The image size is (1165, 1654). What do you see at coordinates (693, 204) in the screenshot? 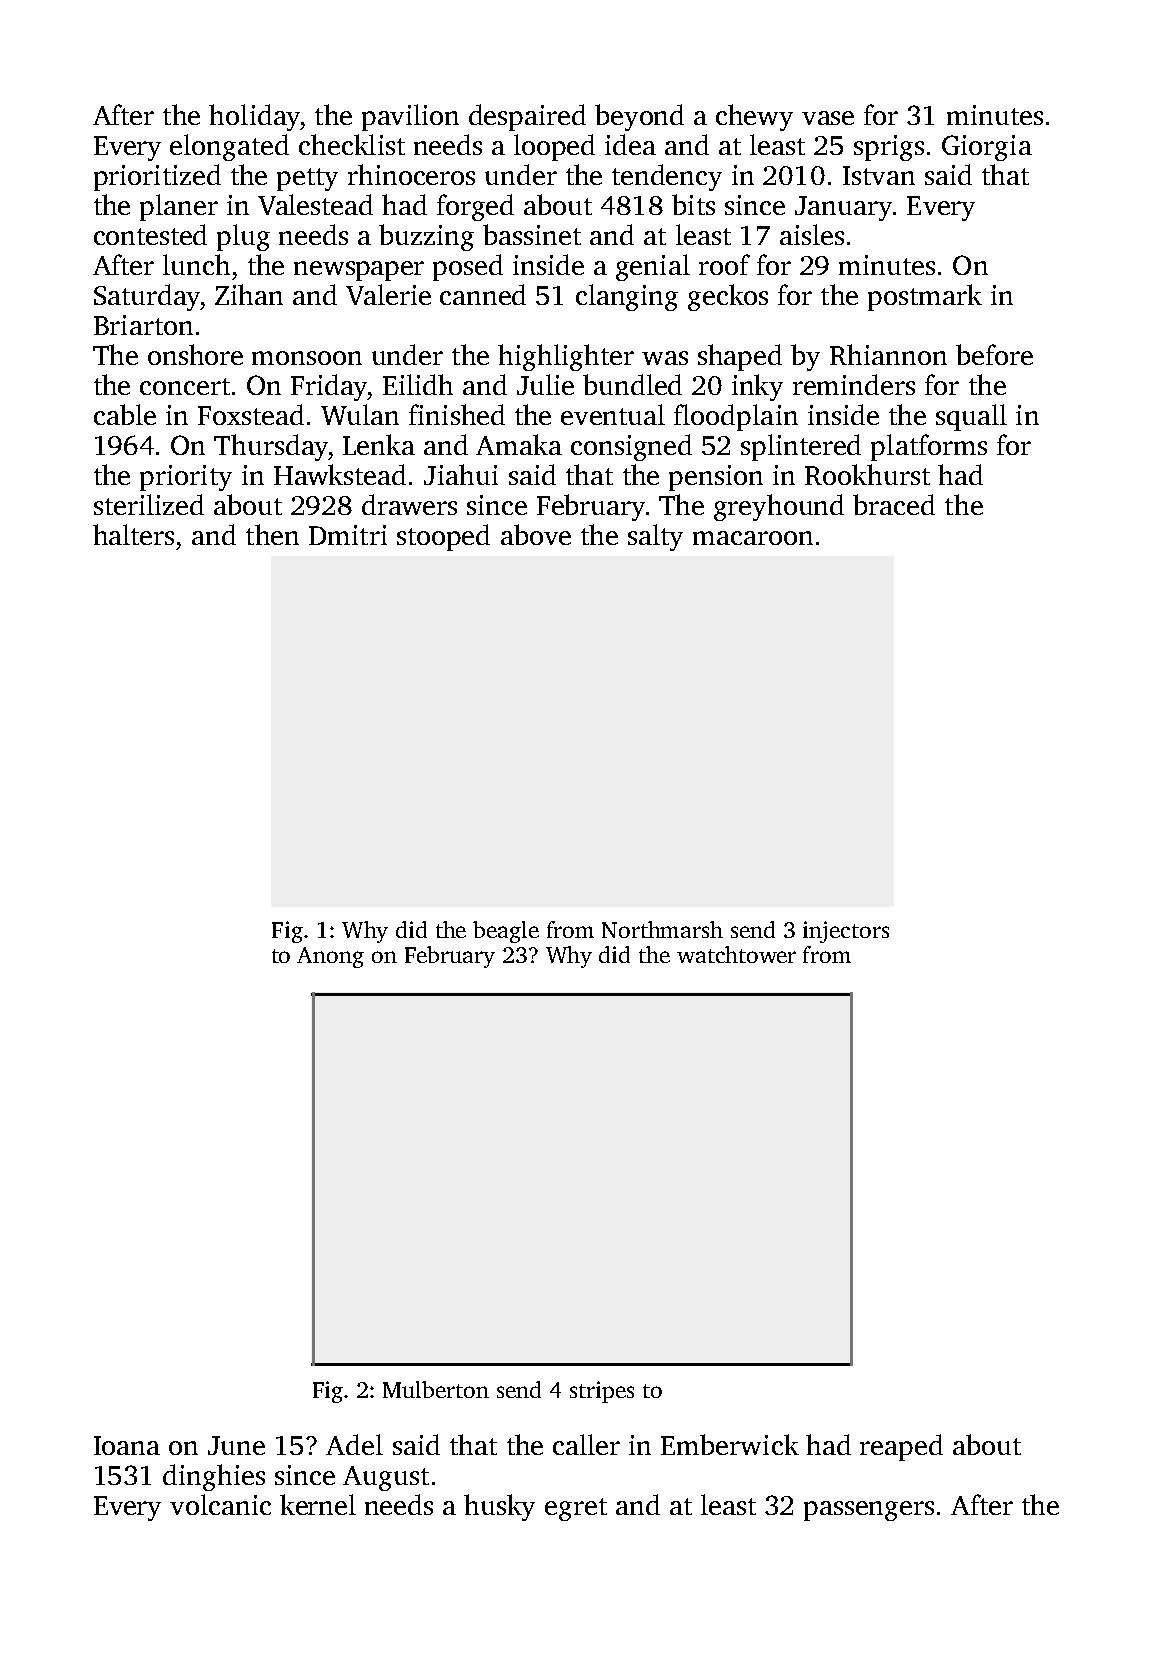
I see `bits` at bounding box center [693, 204].
